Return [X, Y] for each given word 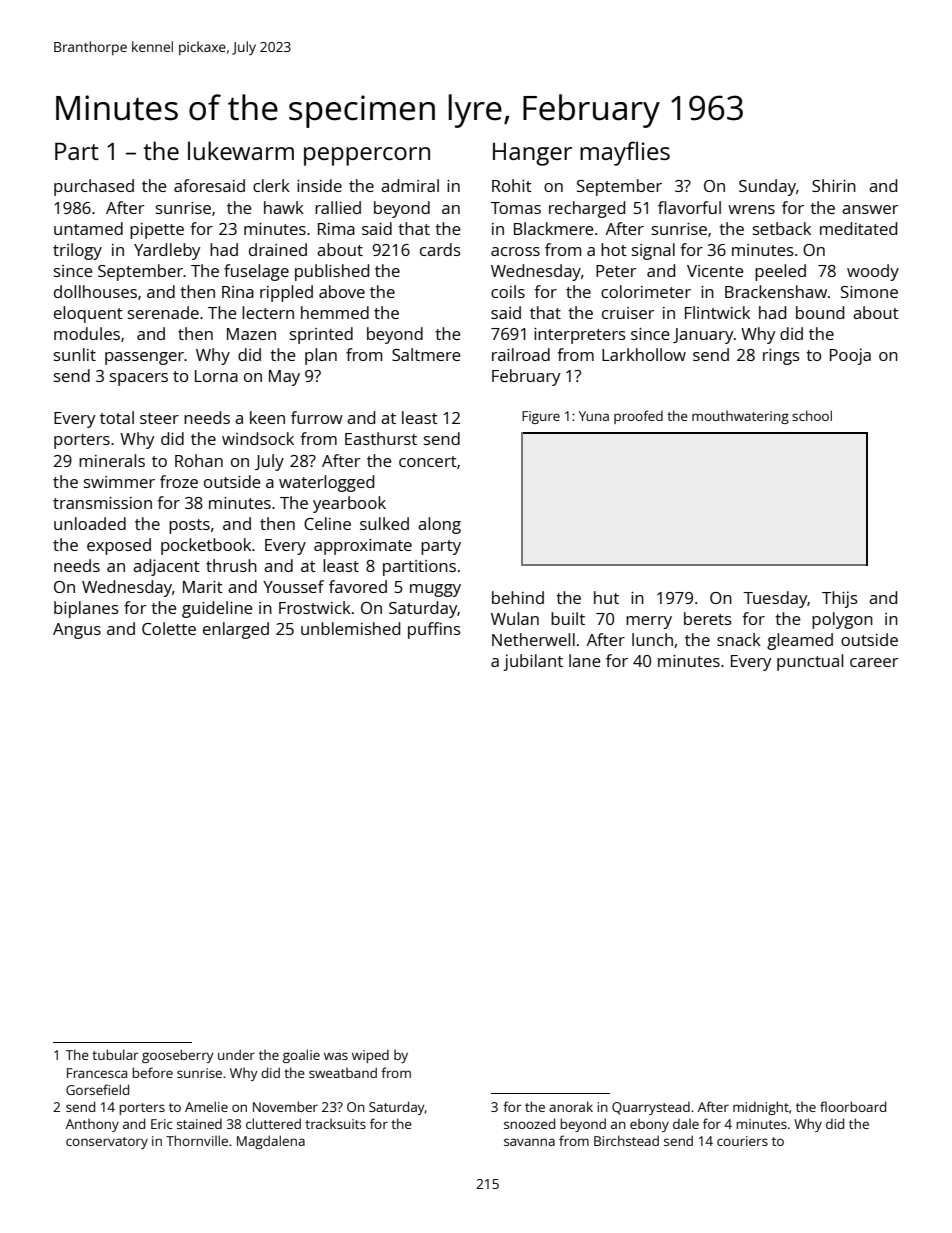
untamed [88, 228]
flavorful [689, 207]
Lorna [216, 376]
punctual [810, 662]
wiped [370, 1056]
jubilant [533, 662]
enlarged [236, 630]
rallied [338, 207]
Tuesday [775, 599]
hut [606, 597]
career [874, 662]
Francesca [97, 1073]
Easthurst [381, 438]
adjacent [166, 567]
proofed [638, 417]
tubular [115, 1054]
